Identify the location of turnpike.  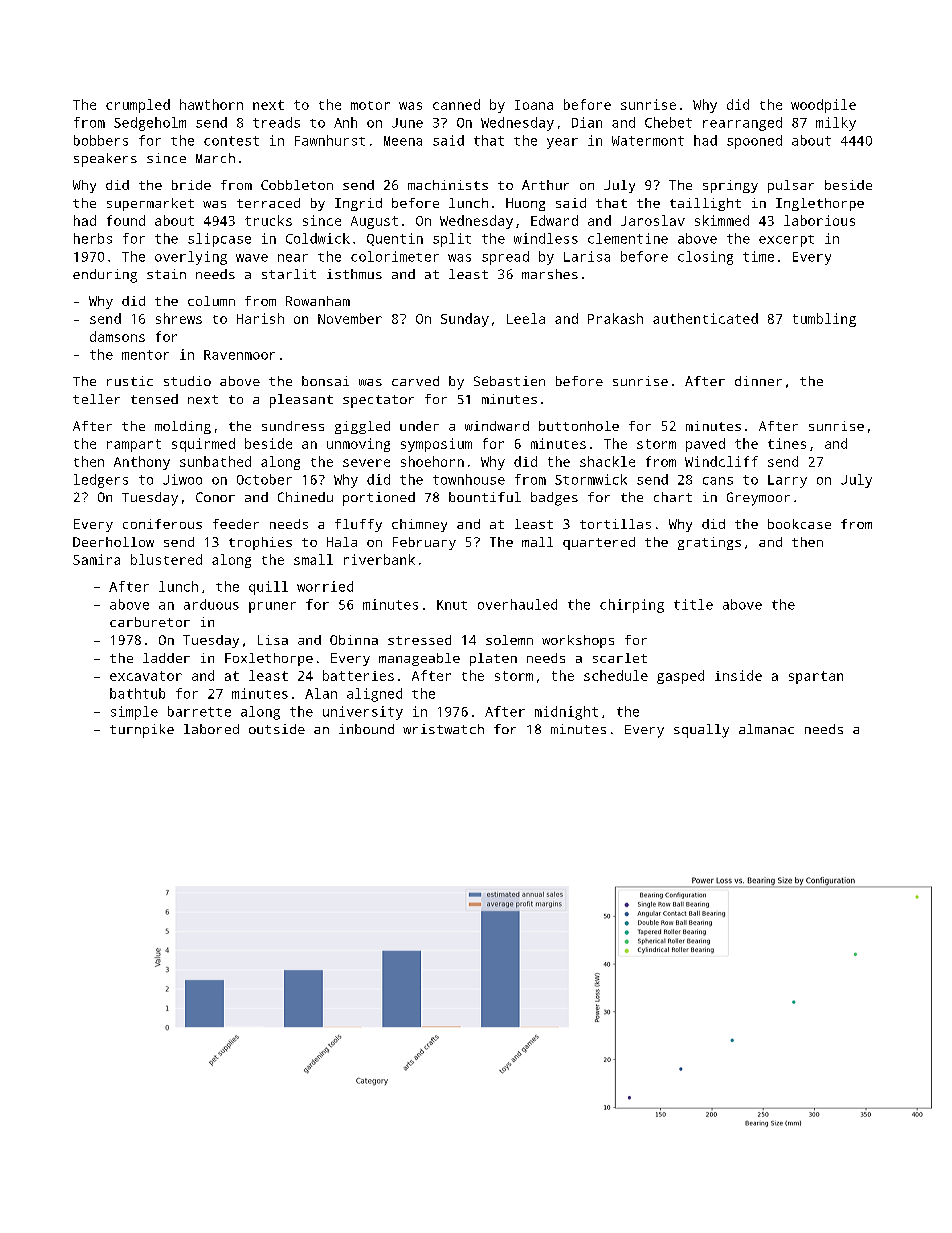
(142, 731).
